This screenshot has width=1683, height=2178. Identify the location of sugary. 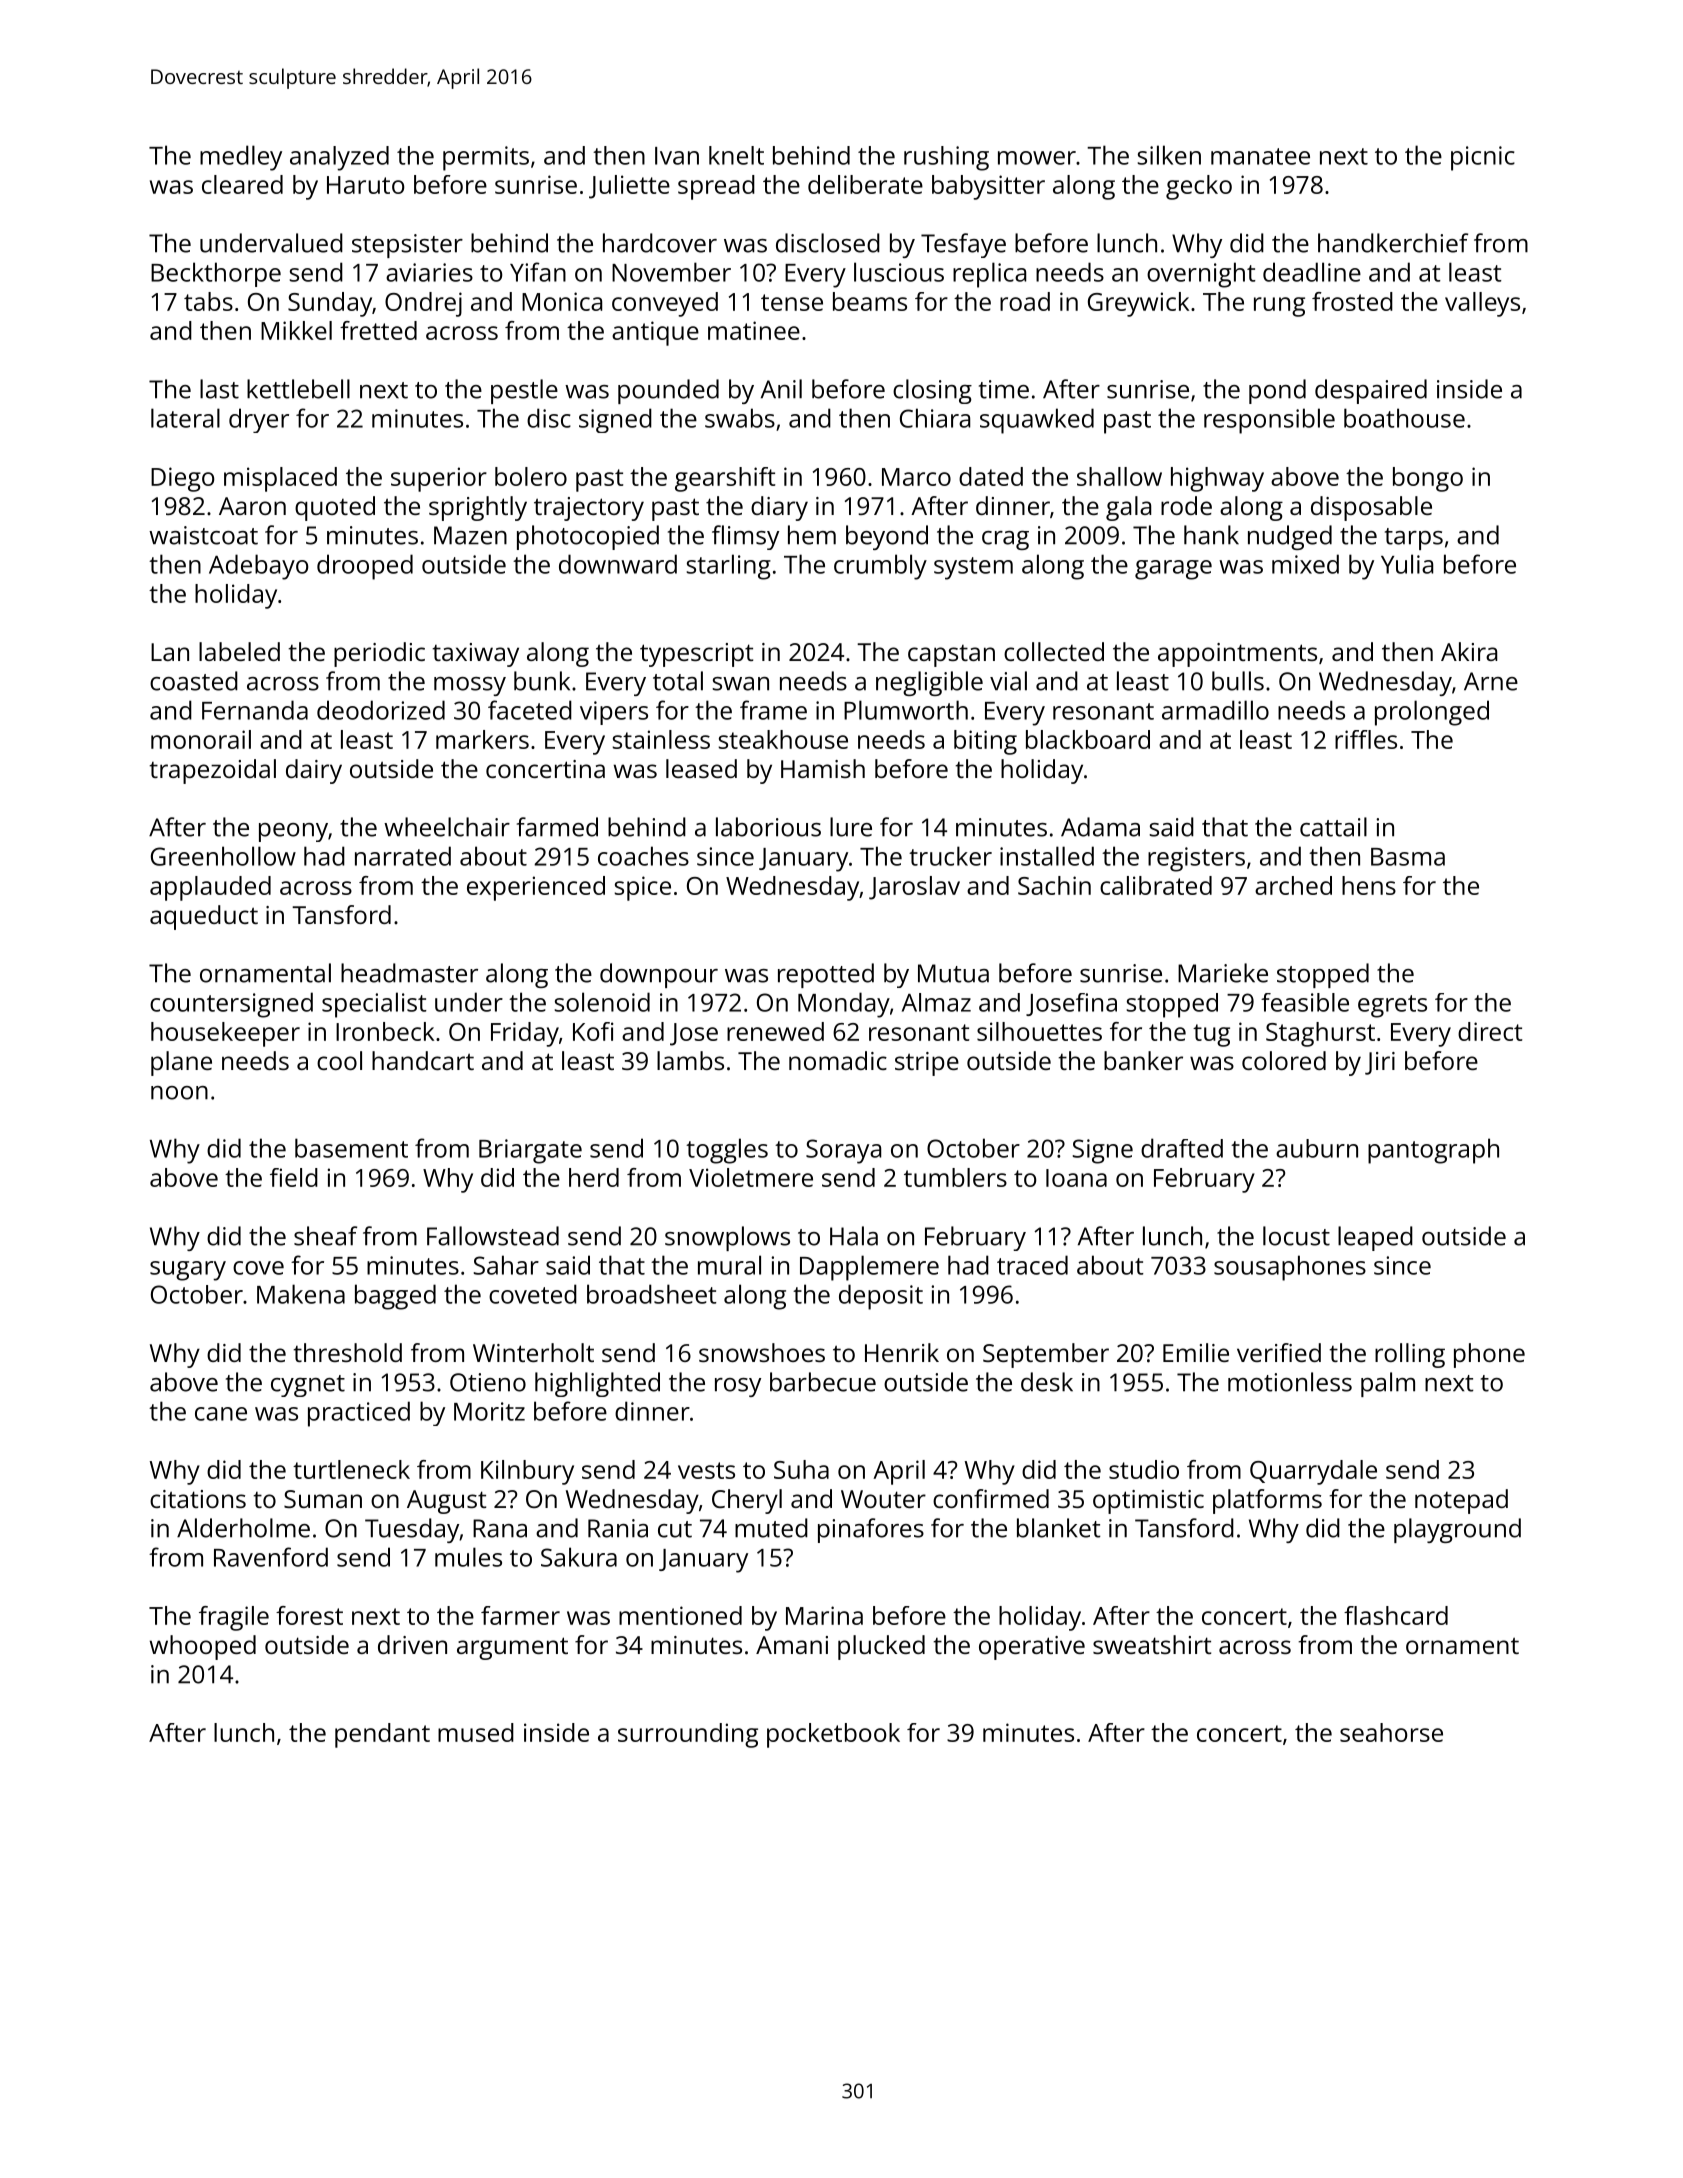
(188, 1271).
